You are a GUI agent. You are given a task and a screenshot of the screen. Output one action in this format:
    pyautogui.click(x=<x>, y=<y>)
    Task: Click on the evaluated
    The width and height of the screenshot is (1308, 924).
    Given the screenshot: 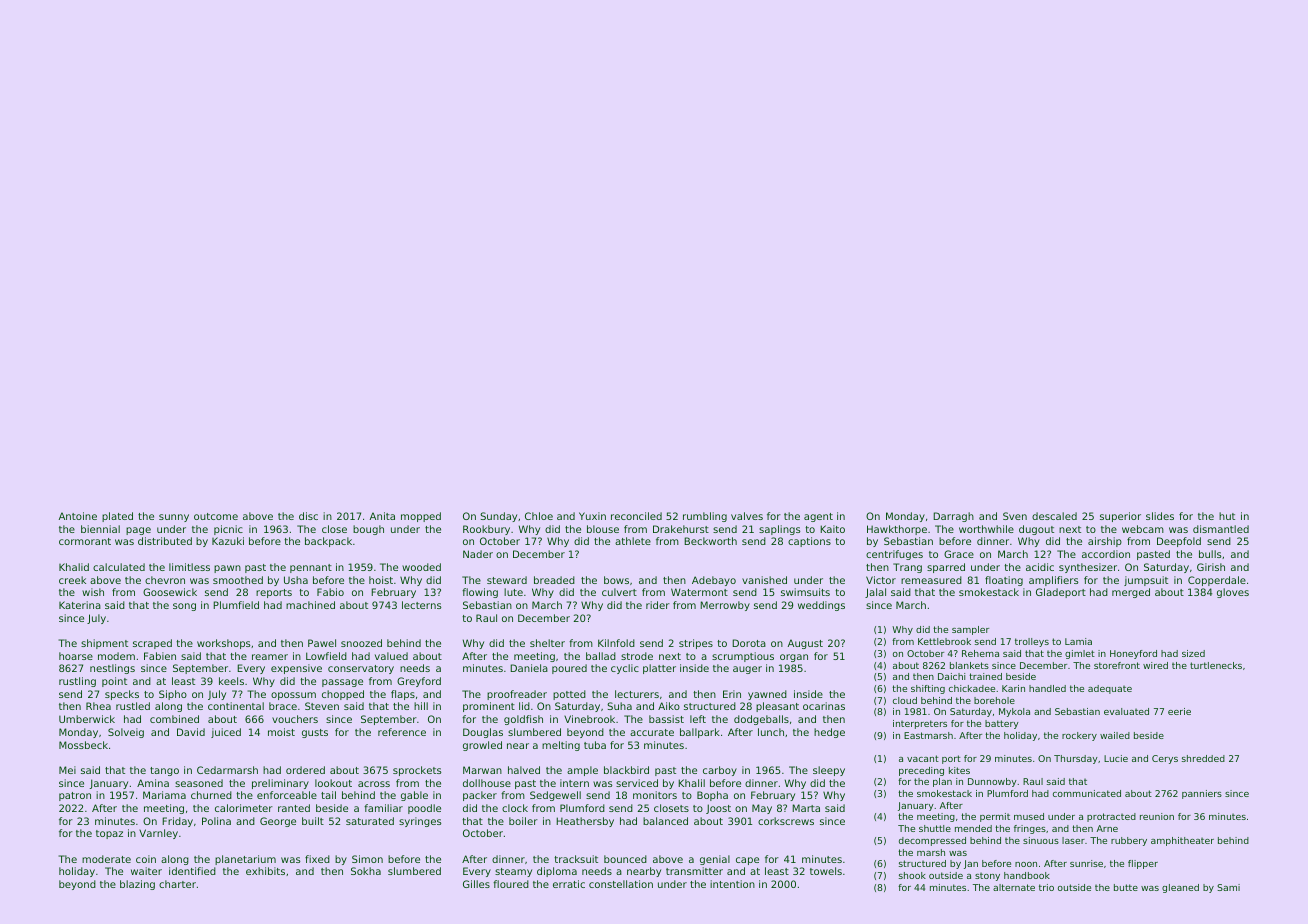 What is the action you would take?
    pyautogui.click(x=1126, y=711)
